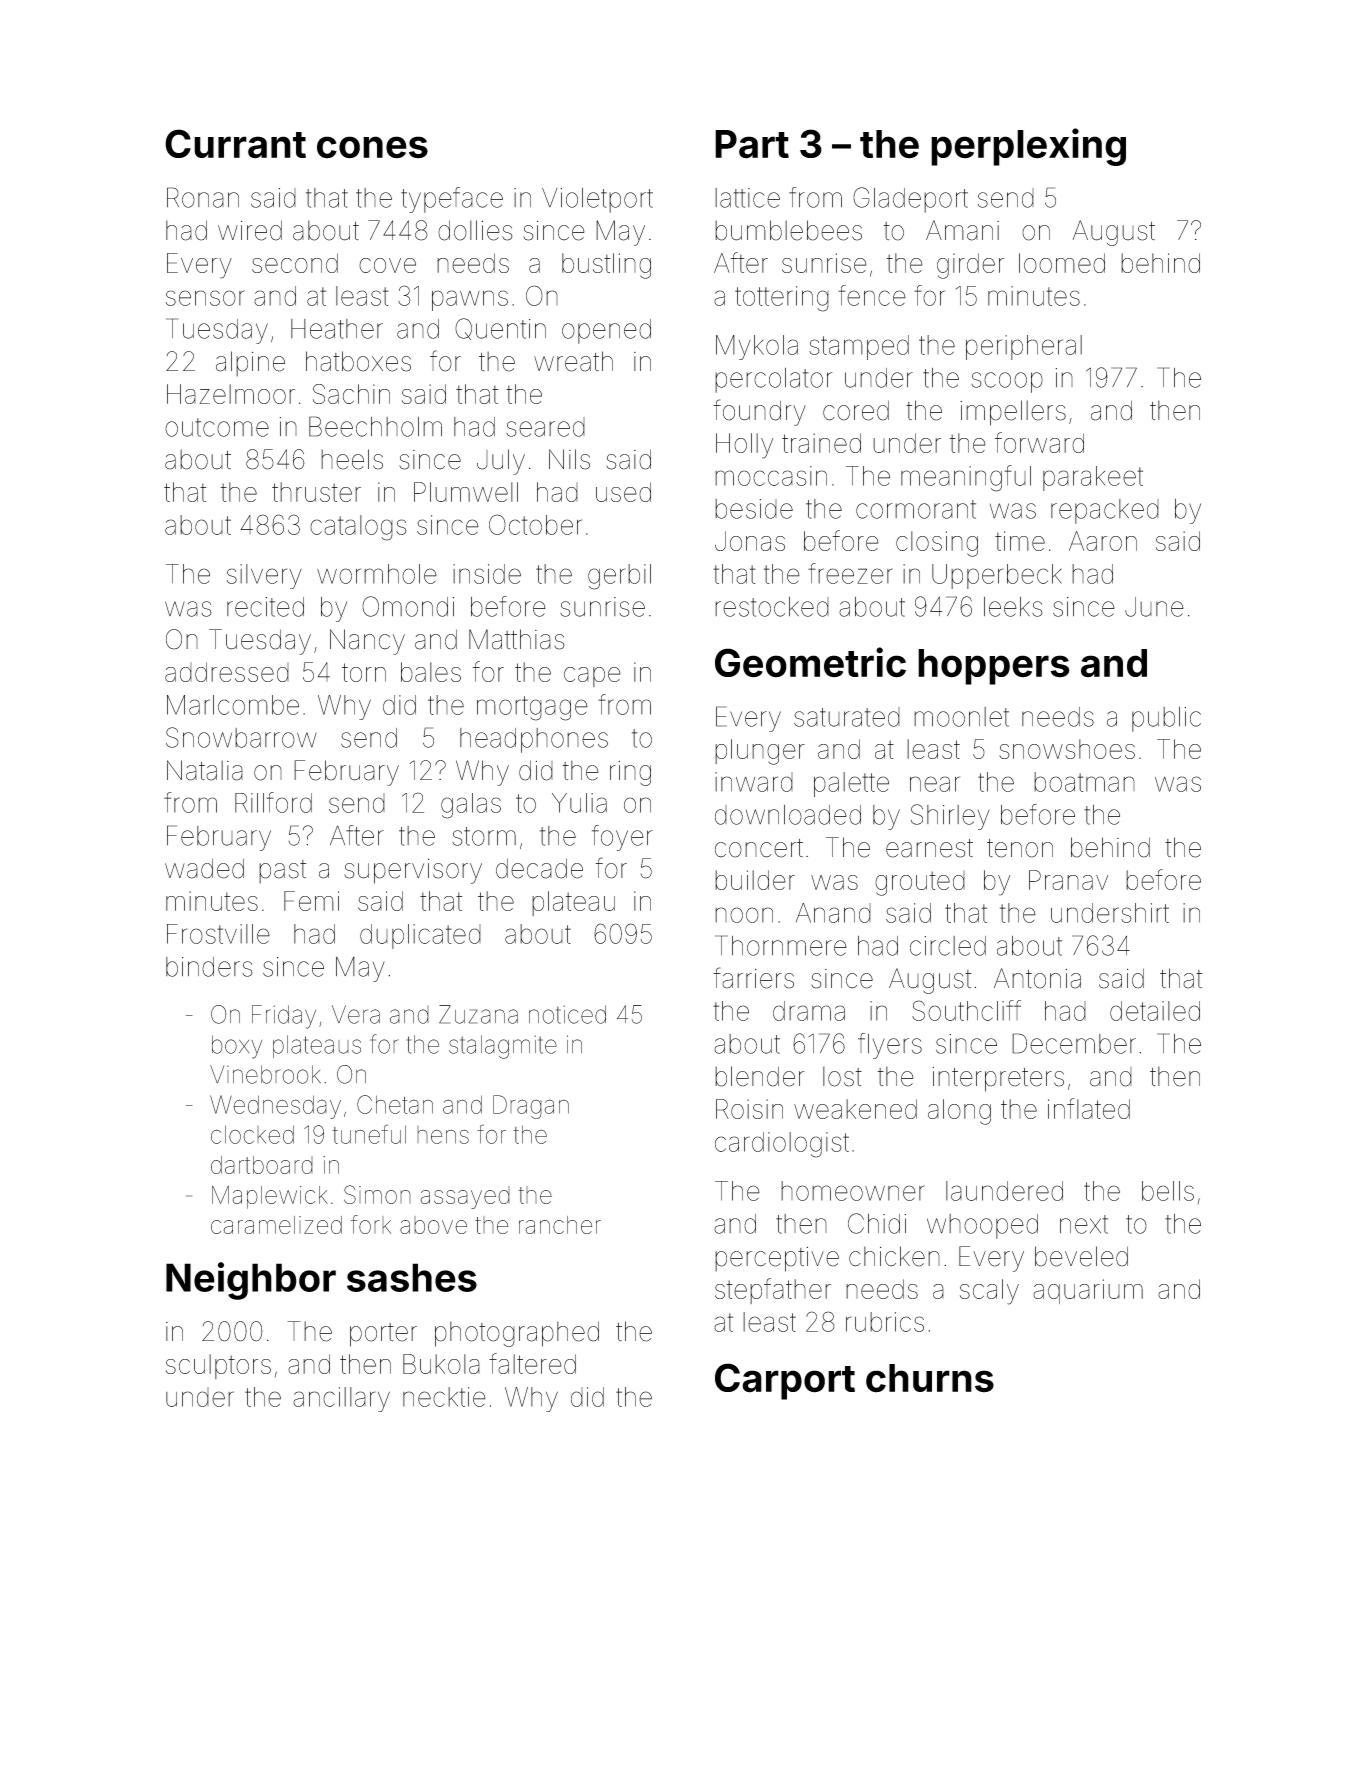 The image size is (1367, 1770). Describe the element at coordinates (1067, 749) in the image. I see `snowshoes` at that location.
